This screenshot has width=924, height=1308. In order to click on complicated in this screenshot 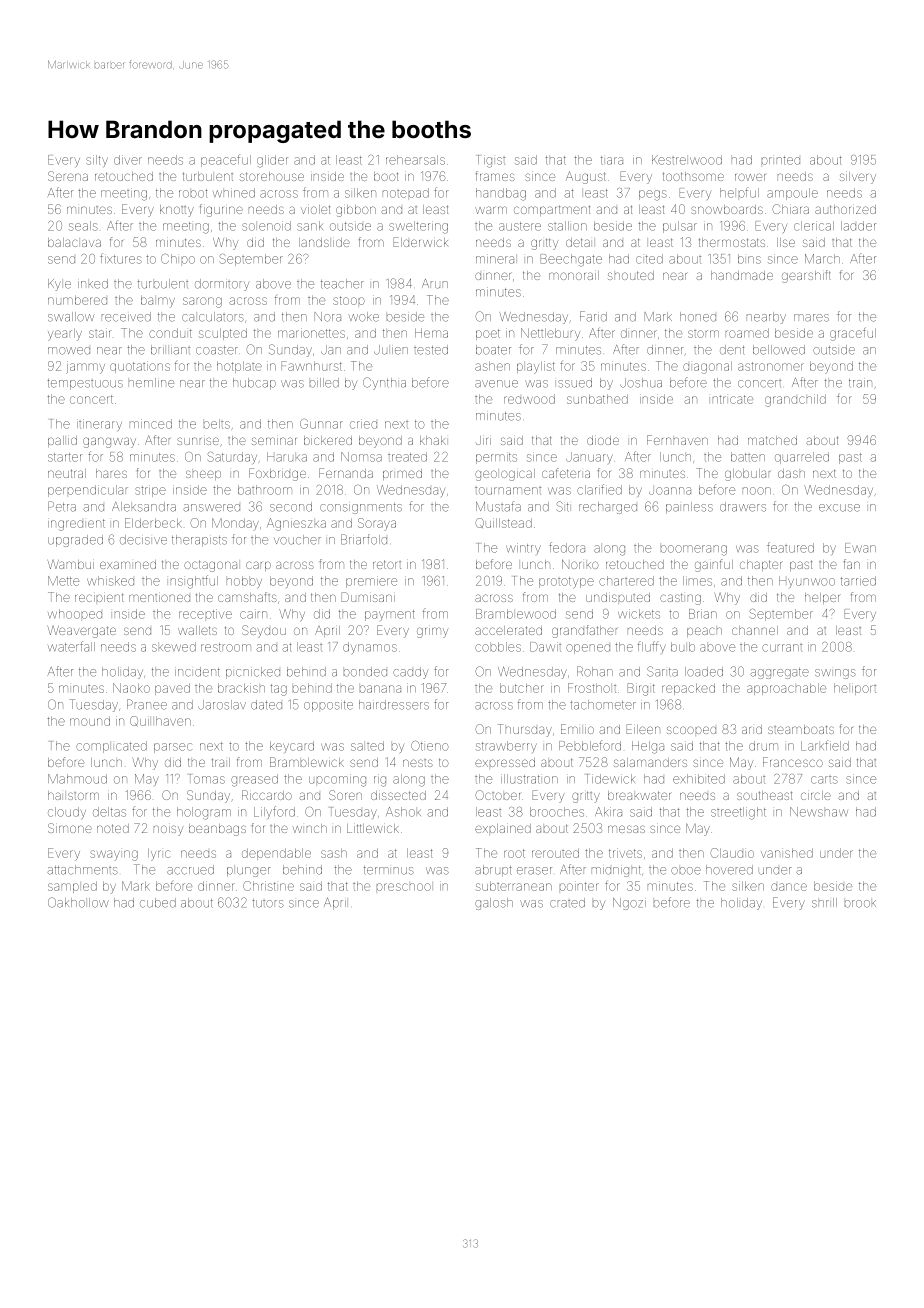, I will do `click(111, 747)`.
